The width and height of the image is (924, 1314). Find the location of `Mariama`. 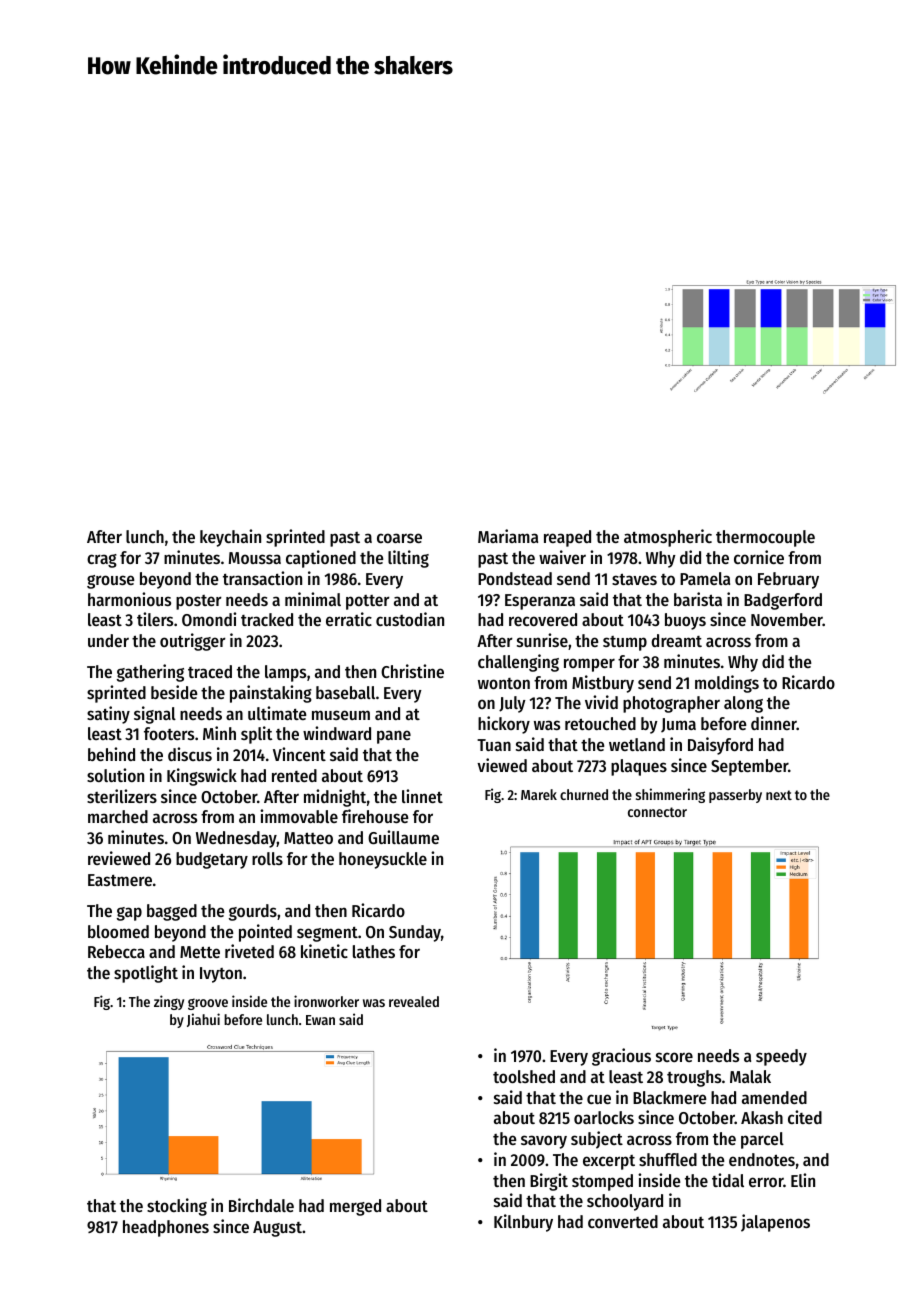

Mariama is located at coordinates (508, 536).
